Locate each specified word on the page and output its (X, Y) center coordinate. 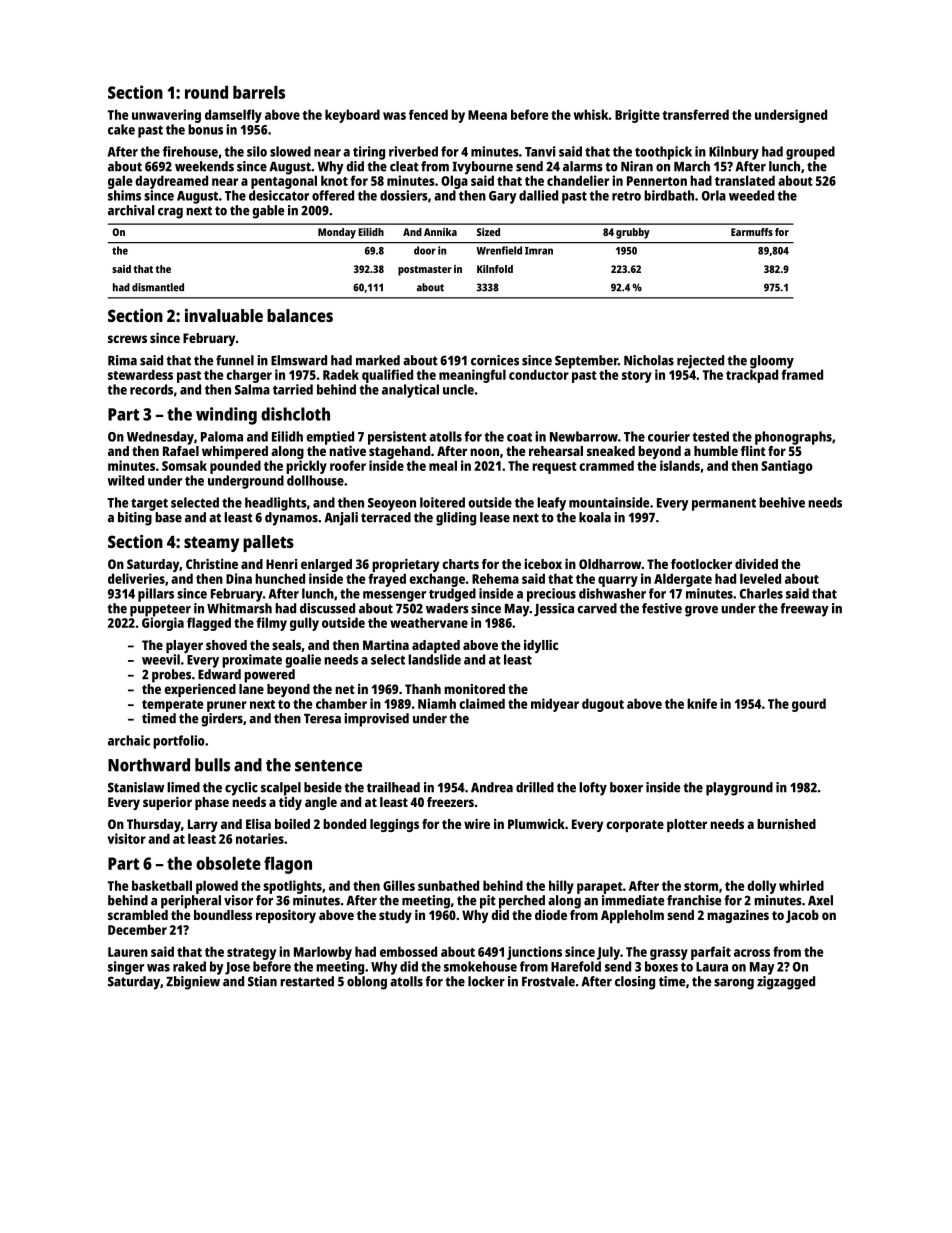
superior (167, 803)
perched (522, 902)
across (752, 953)
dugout (603, 705)
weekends (204, 166)
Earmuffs (752, 232)
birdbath (669, 195)
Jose (237, 968)
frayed (387, 580)
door (425, 250)
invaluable (224, 315)
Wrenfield (499, 250)
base (168, 517)
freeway (804, 610)
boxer (626, 787)
